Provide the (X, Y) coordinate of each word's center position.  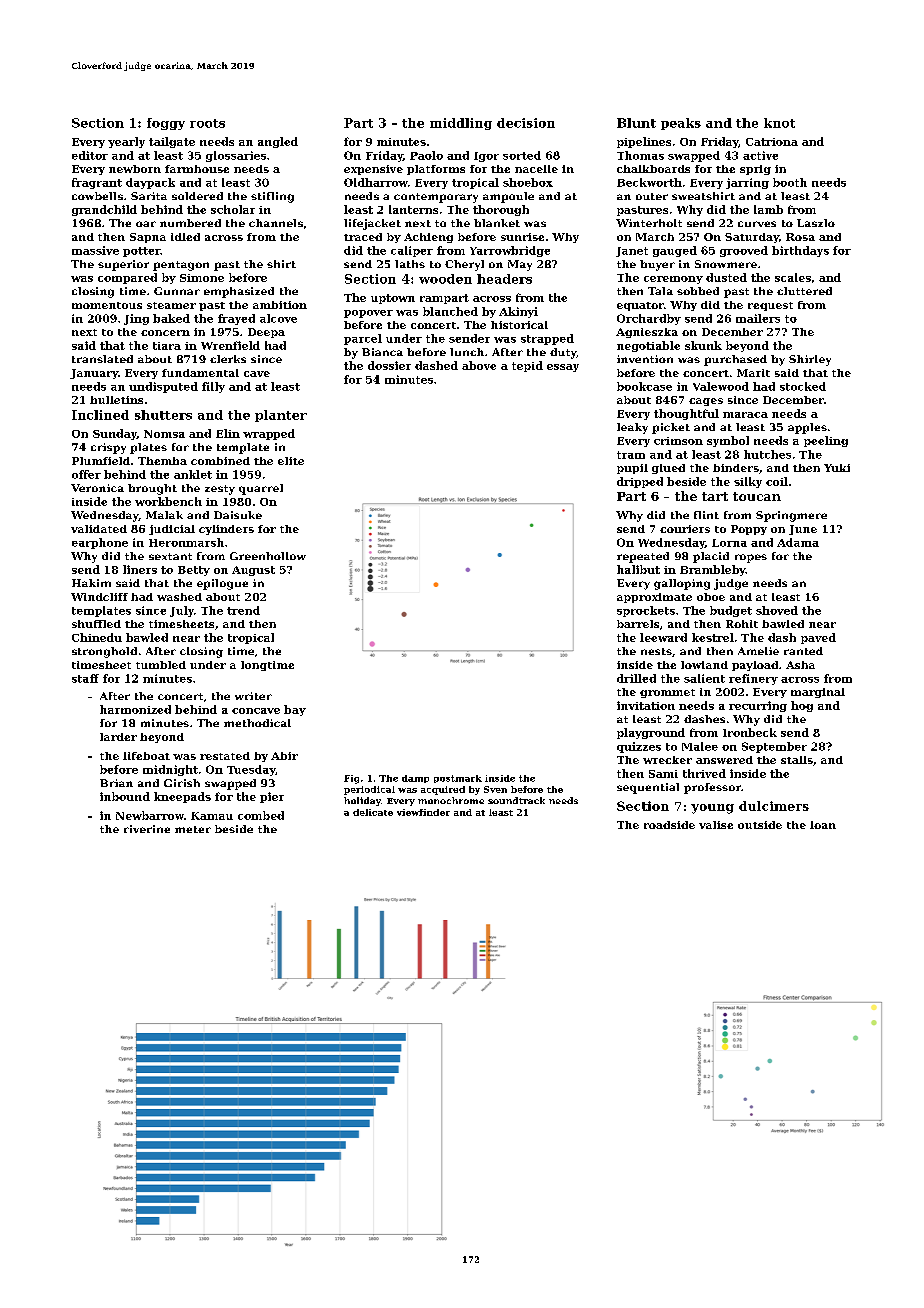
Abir (284, 756)
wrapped (269, 434)
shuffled (96, 624)
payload (755, 666)
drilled (636, 678)
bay (295, 710)
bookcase (644, 386)
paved (818, 638)
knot (779, 123)
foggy (166, 124)
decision (526, 123)
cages (706, 402)
